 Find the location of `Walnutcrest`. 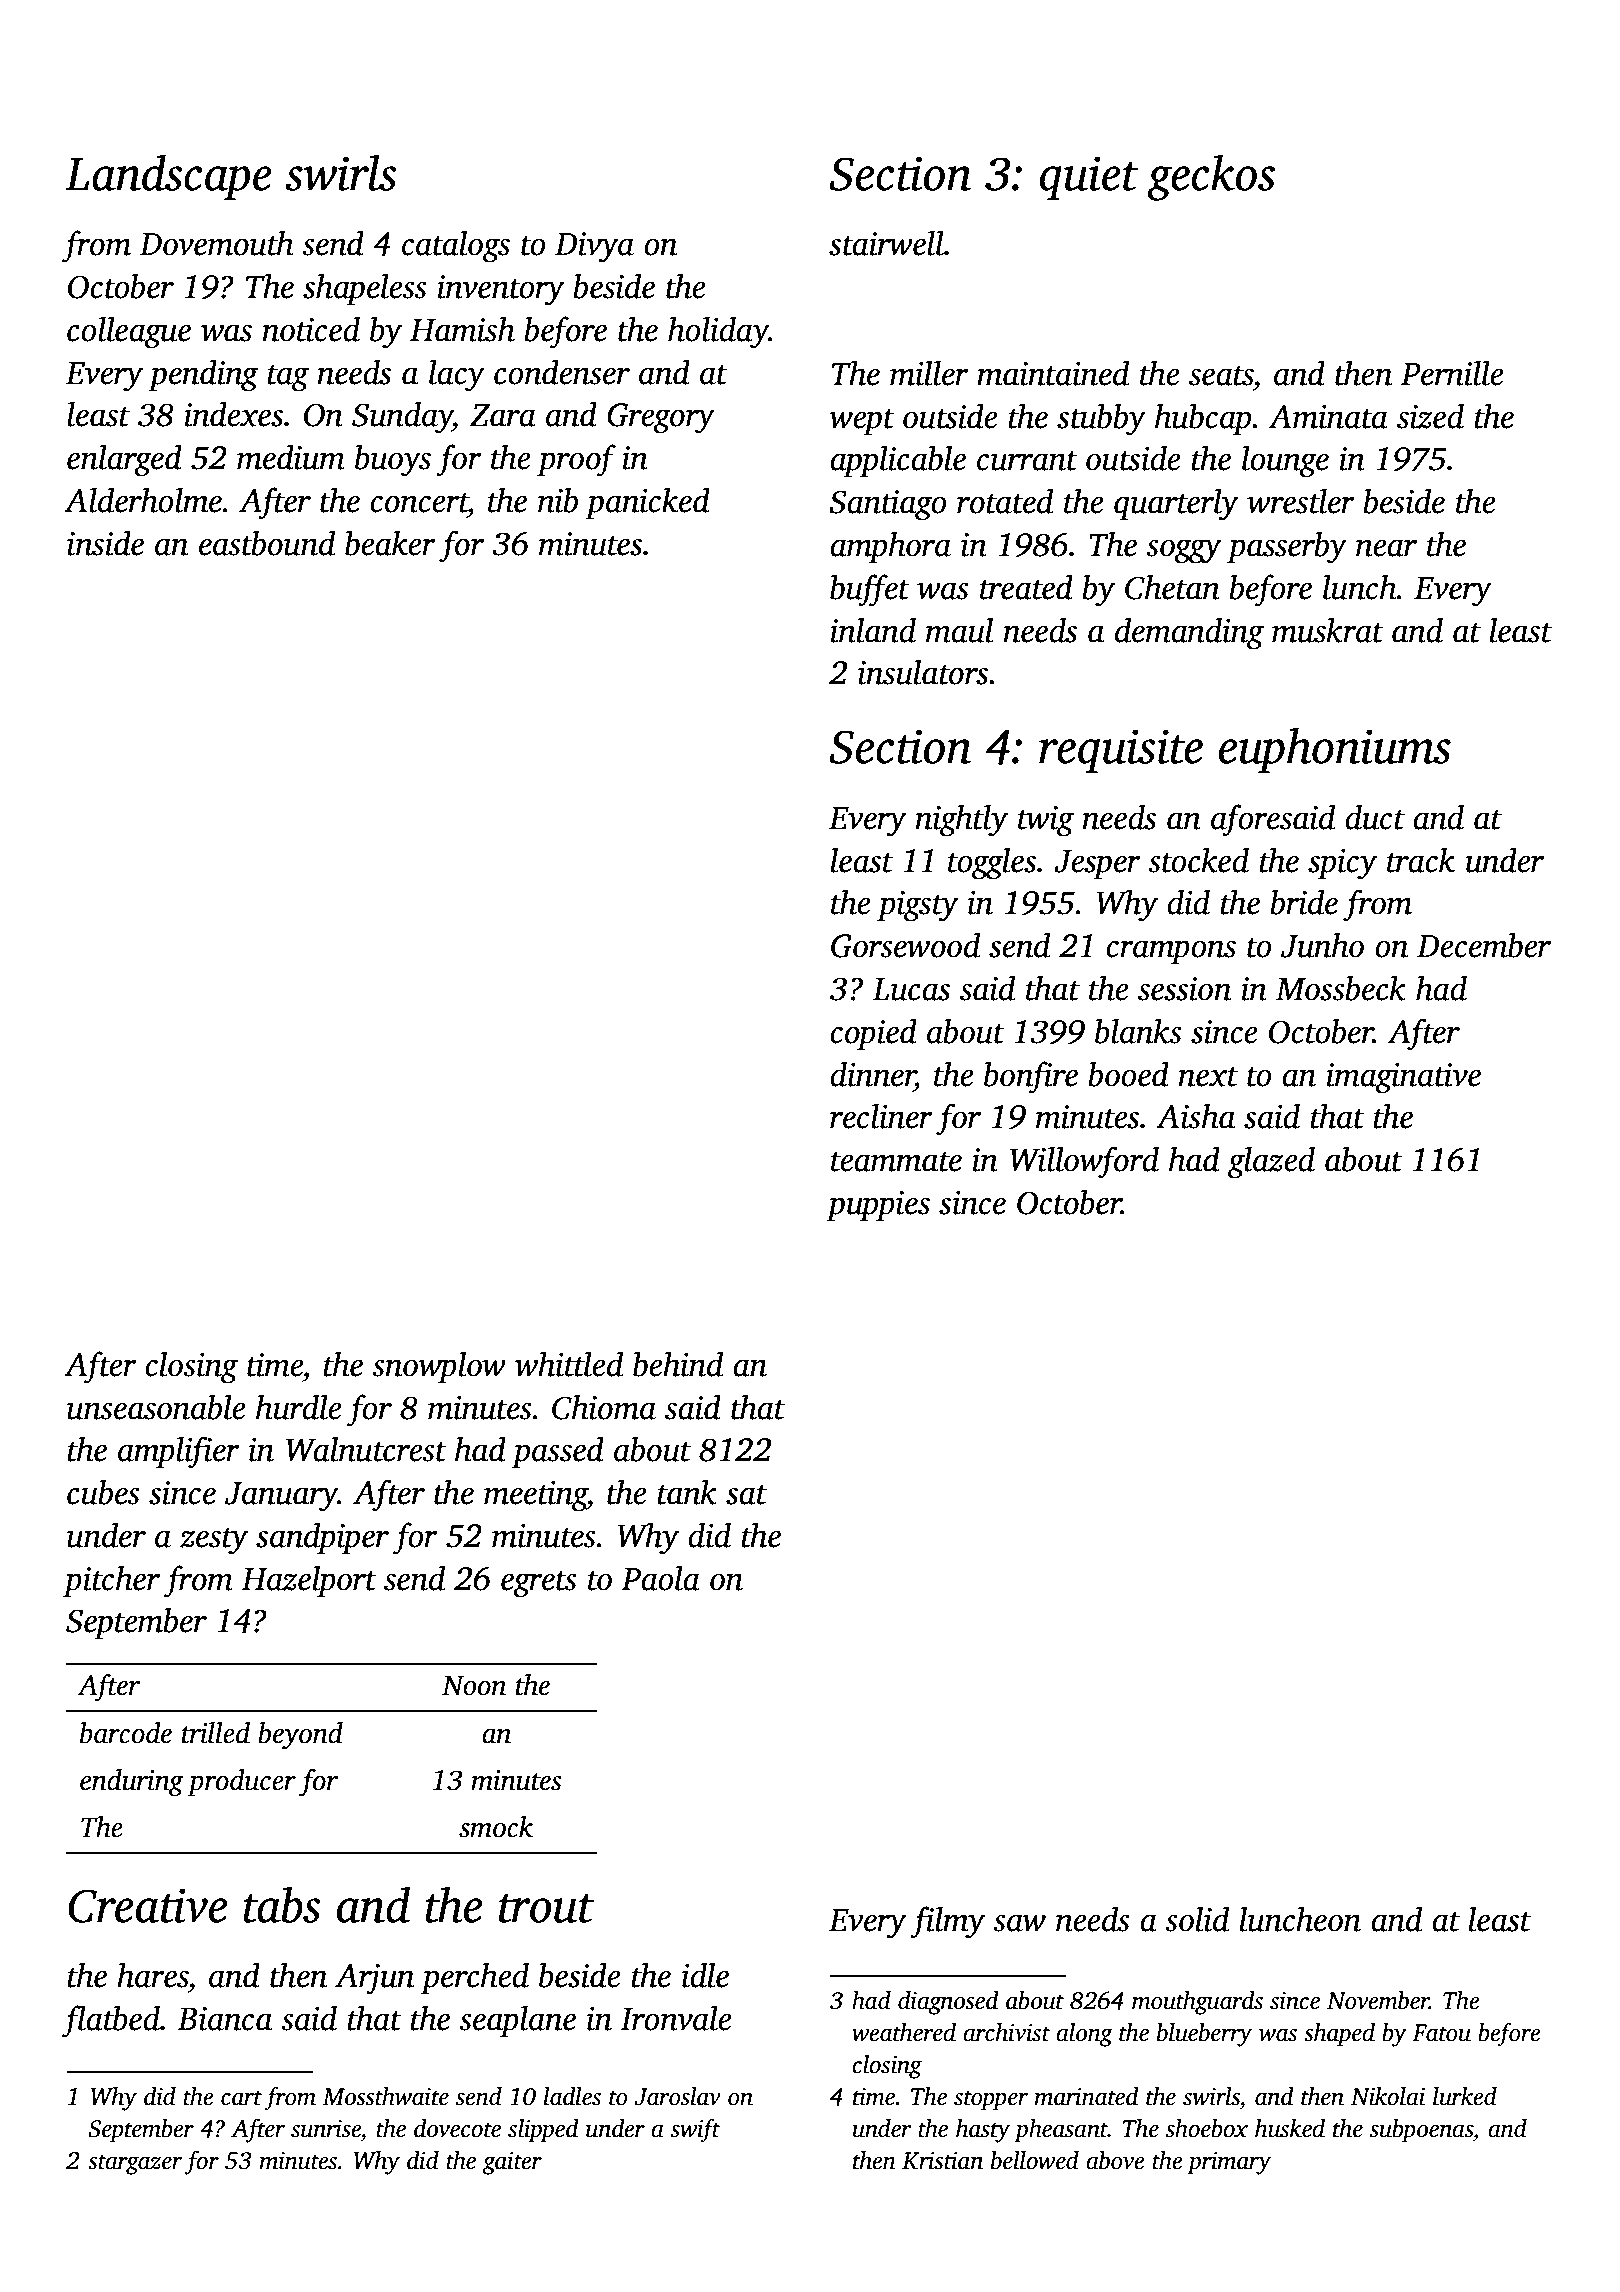

Walnutcrest is located at coordinates (366, 1449).
